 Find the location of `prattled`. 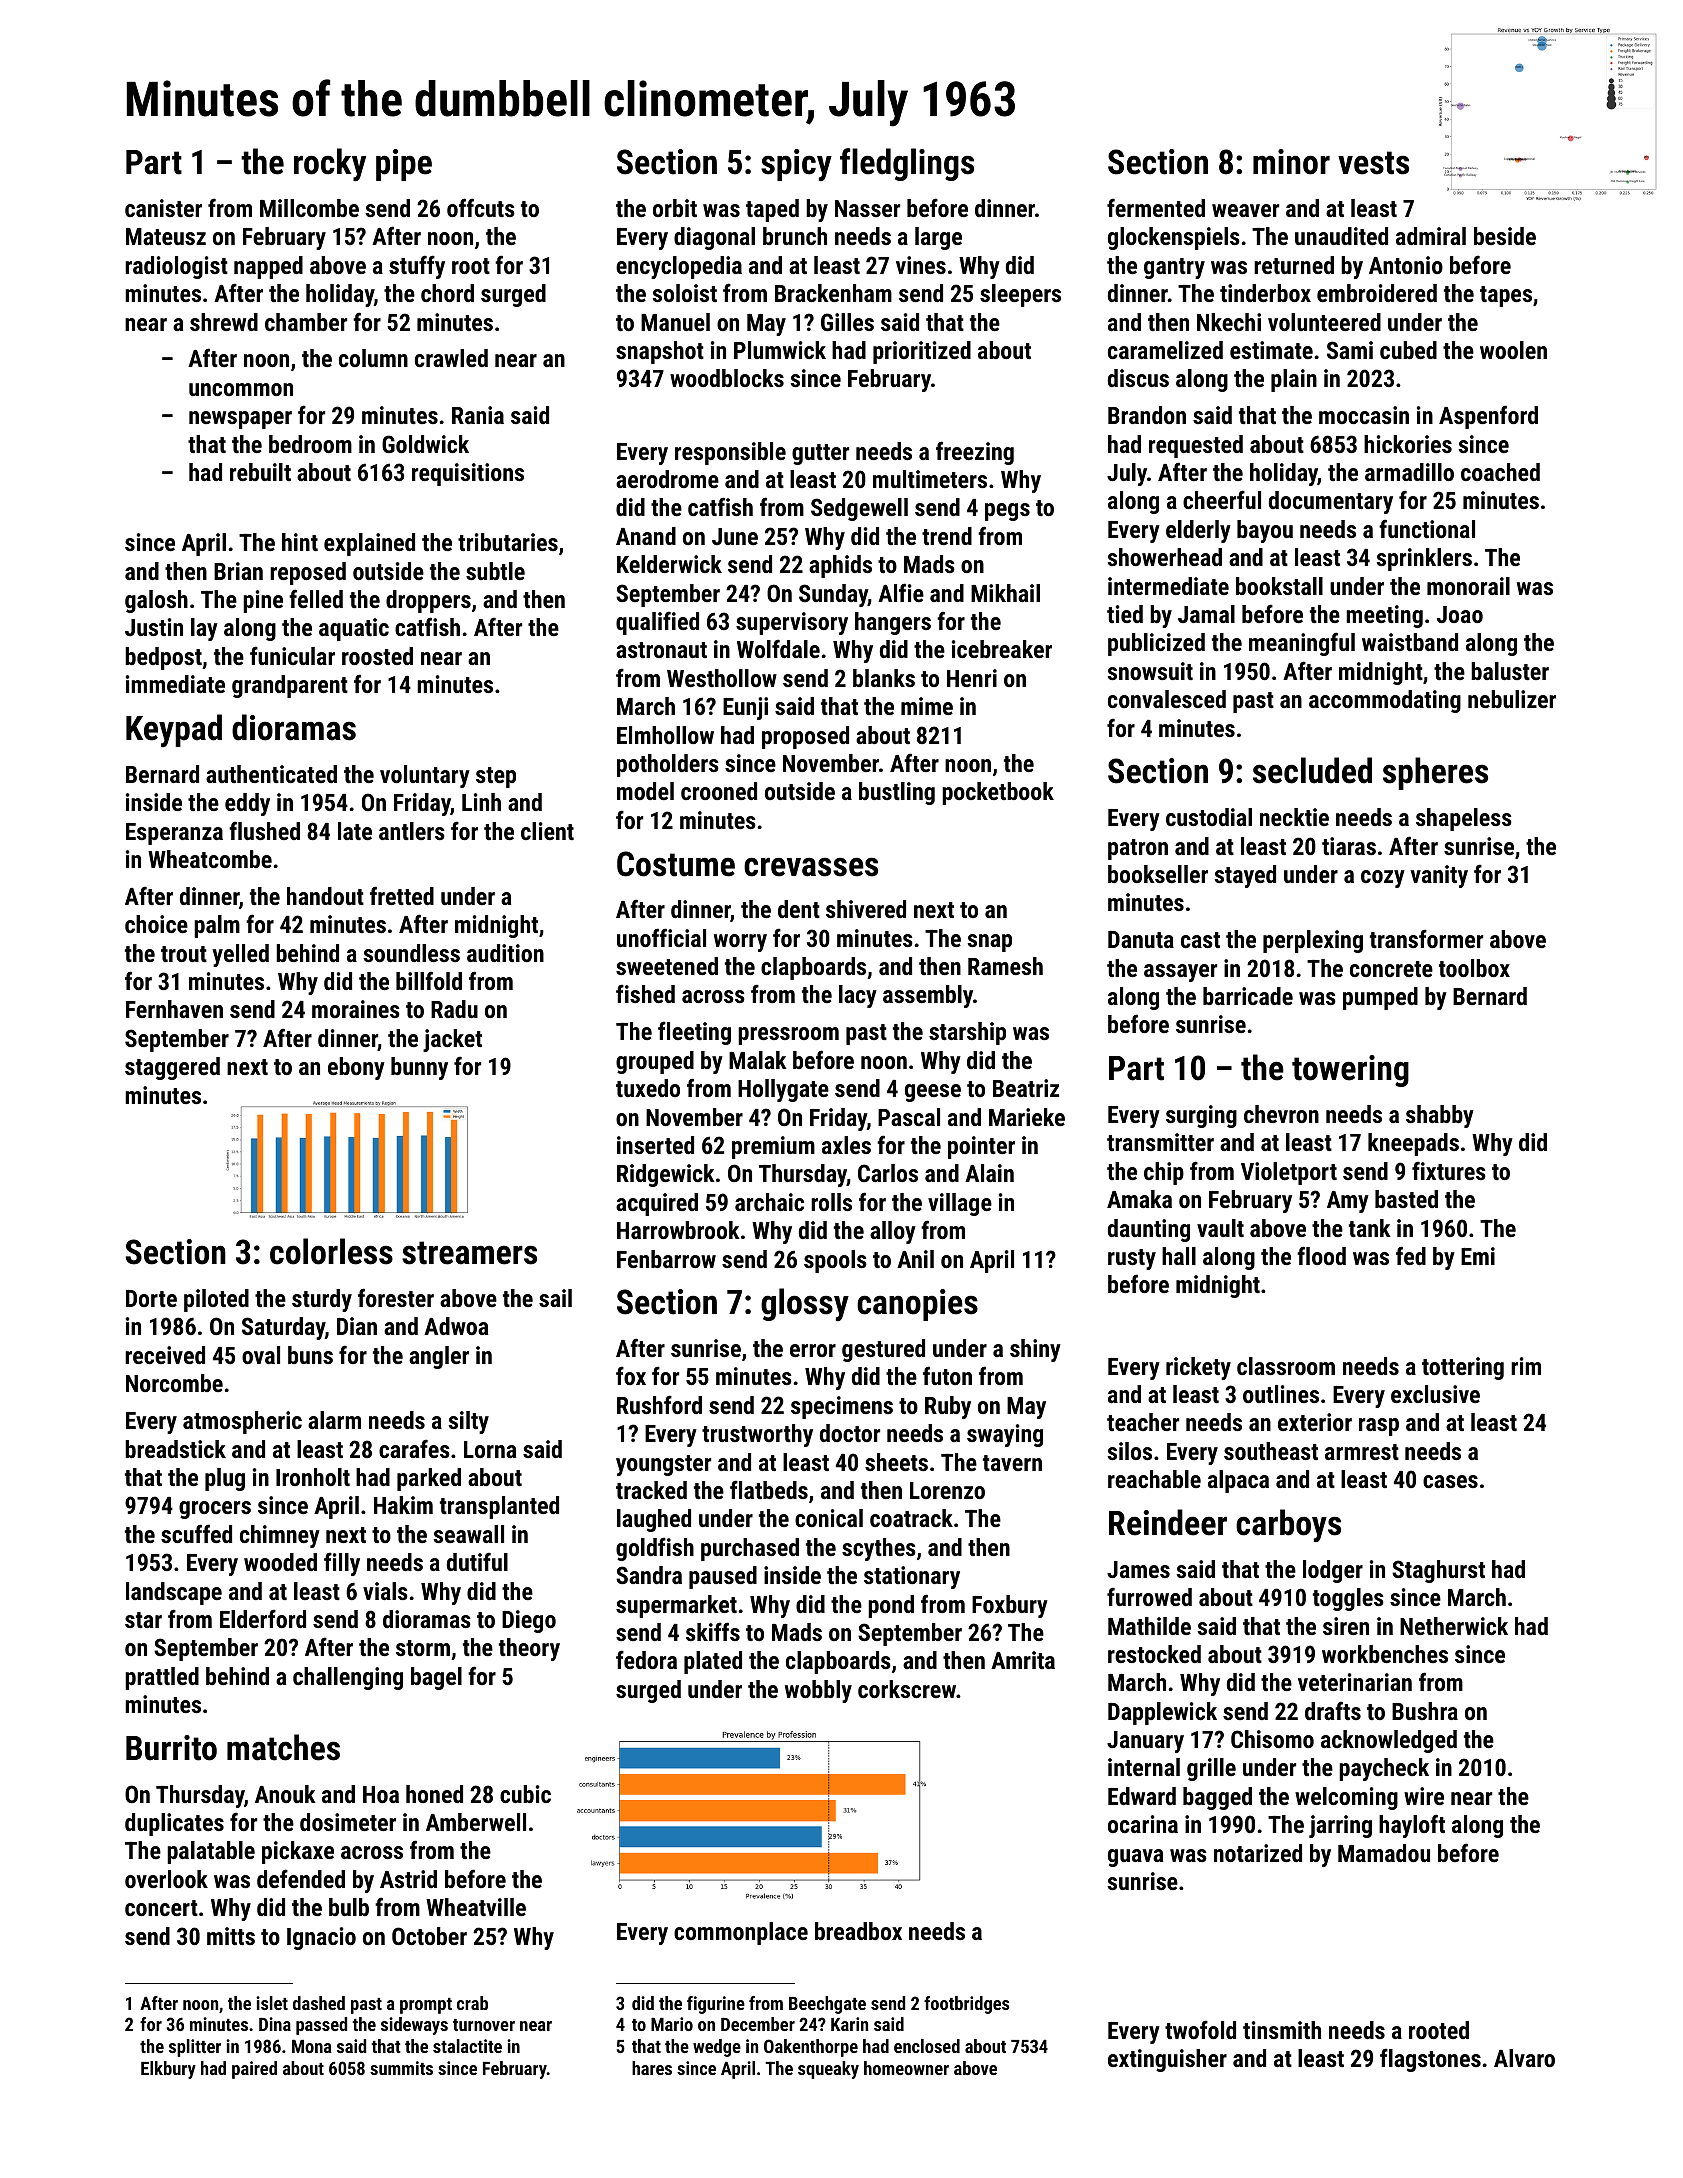

prattled is located at coordinates (162, 1678).
